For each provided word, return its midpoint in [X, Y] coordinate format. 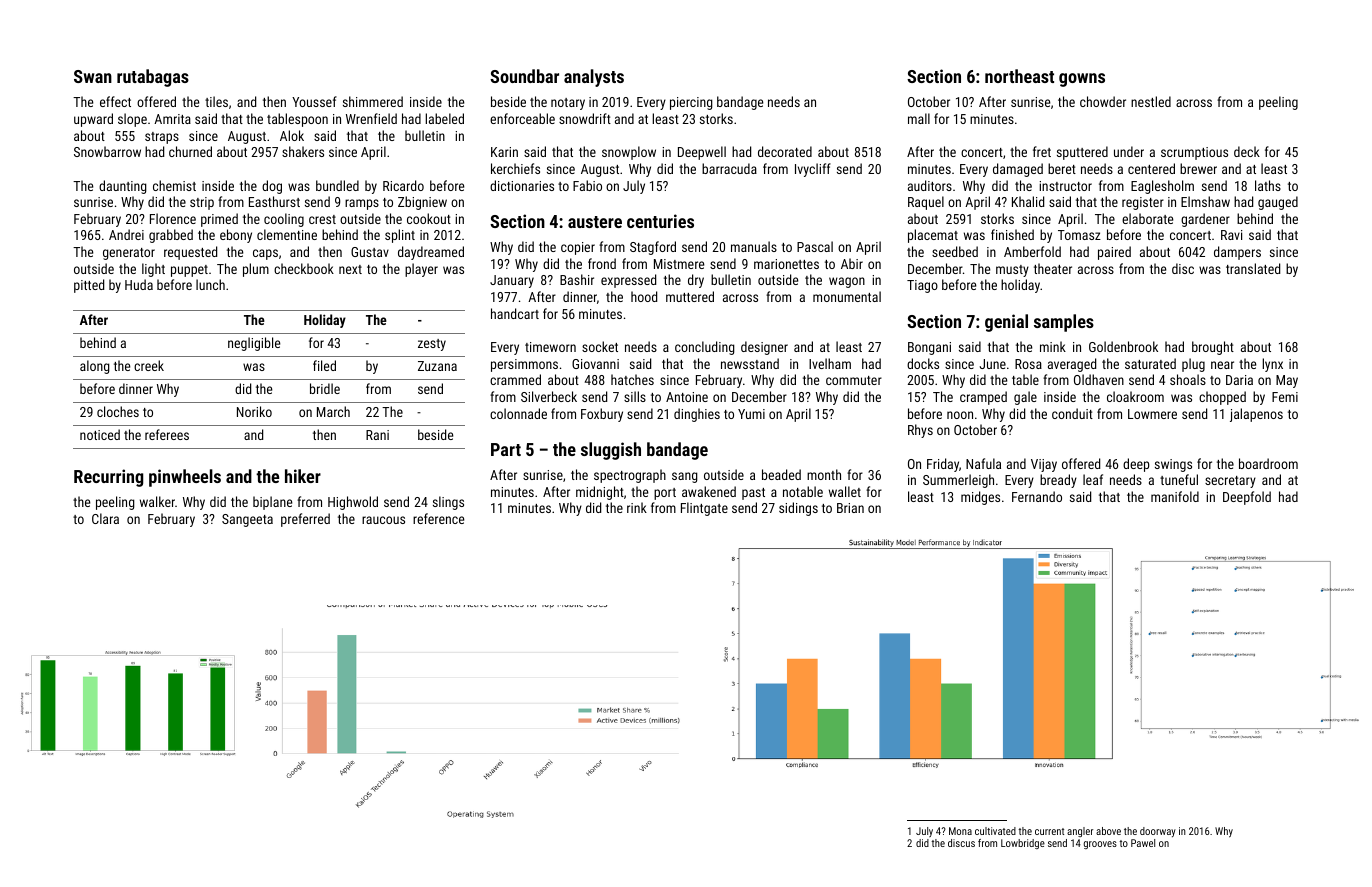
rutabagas [153, 78]
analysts [594, 78]
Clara [105, 518]
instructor [1065, 186]
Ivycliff [813, 170]
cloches [118, 411]
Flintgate [704, 509]
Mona [960, 831]
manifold [1175, 496]
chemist [174, 185]
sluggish [611, 451]
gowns [1082, 80]
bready [1058, 481]
